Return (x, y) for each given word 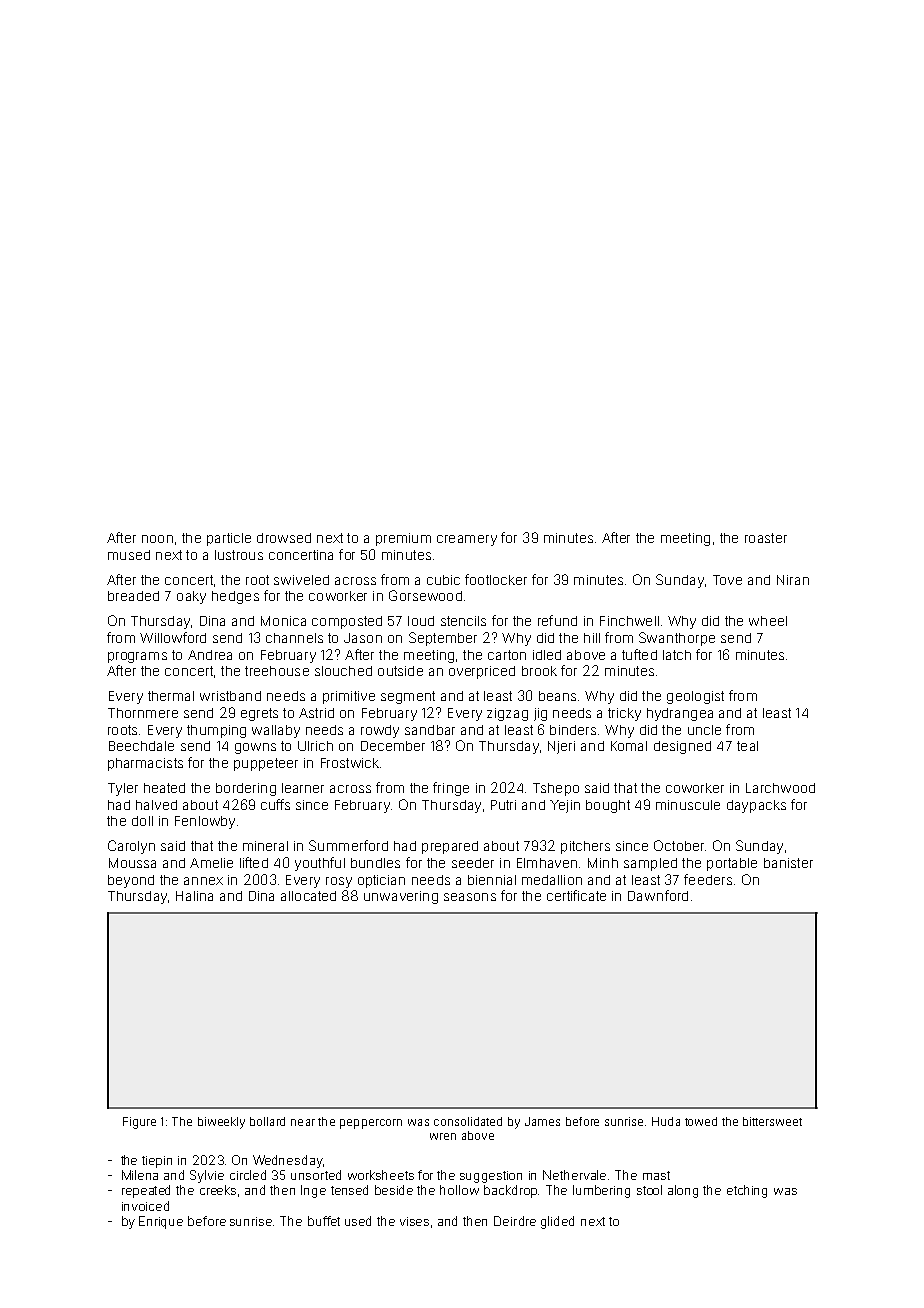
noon (157, 539)
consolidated (468, 1121)
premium (403, 539)
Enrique (161, 1222)
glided (557, 1222)
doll (142, 821)
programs (137, 657)
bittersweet (772, 1121)
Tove (727, 580)
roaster (766, 538)
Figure (139, 1123)
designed (682, 747)
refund (557, 620)
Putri (503, 805)
